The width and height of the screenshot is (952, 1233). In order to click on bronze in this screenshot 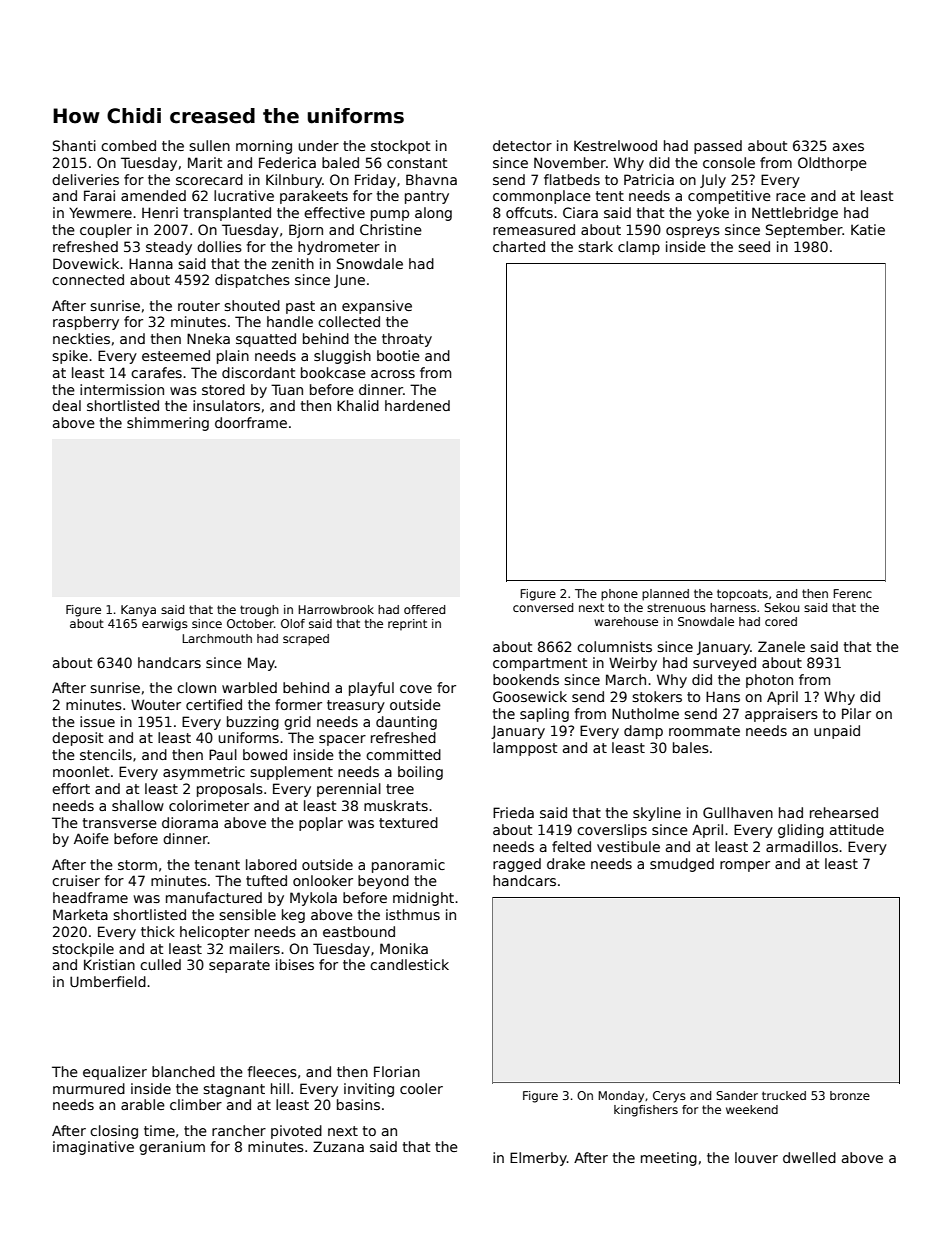, I will do `click(850, 1095)`.
